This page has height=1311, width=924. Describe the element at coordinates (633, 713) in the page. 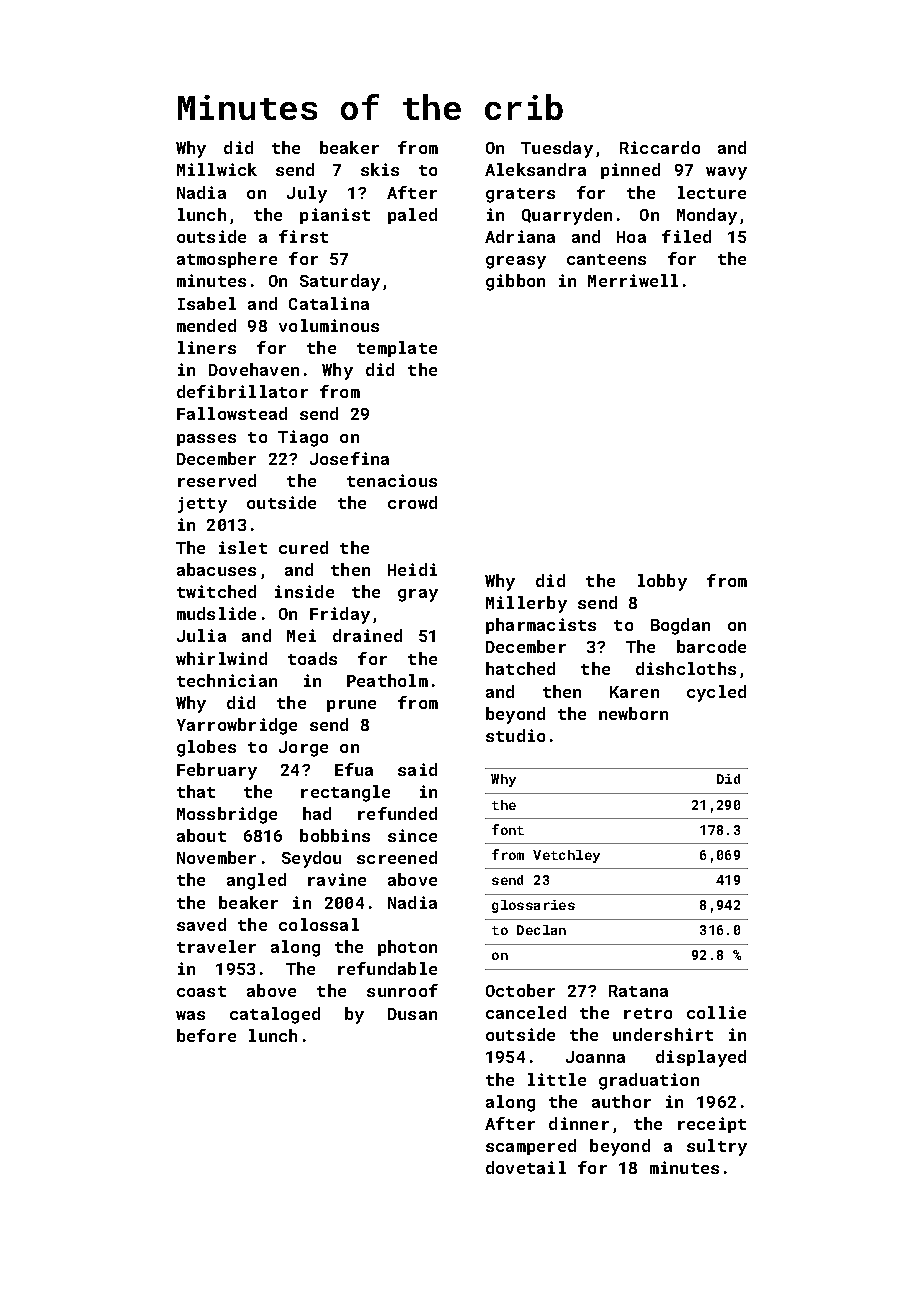

I see `newborn` at that location.
